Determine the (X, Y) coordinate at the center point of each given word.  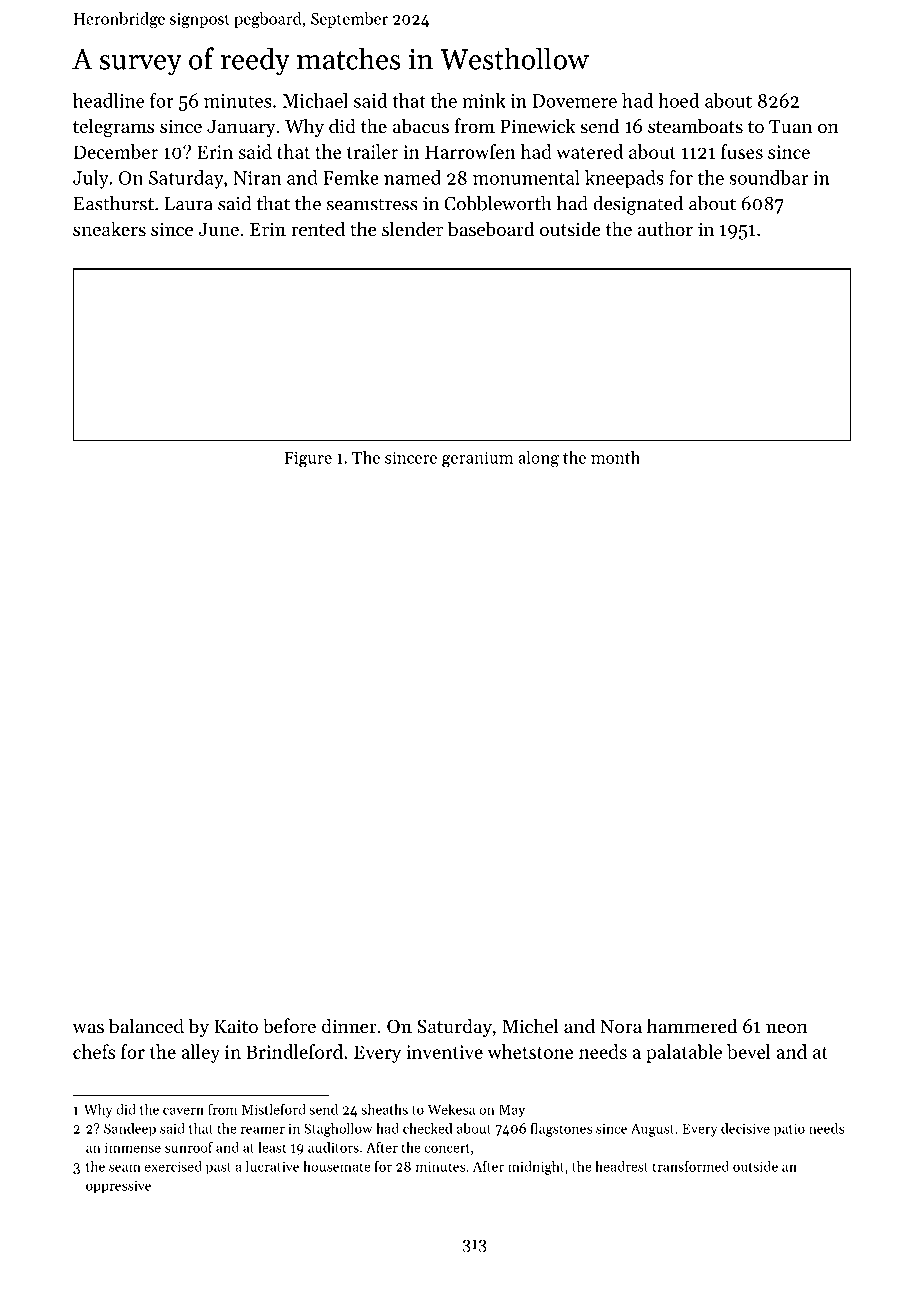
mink (484, 100)
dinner (349, 1025)
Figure (308, 459)
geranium (477, 459)
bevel (749, 1051)
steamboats (695, 126)
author (665, 228)
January (241, 128)
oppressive (118, 1186)
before (289, 1026)
